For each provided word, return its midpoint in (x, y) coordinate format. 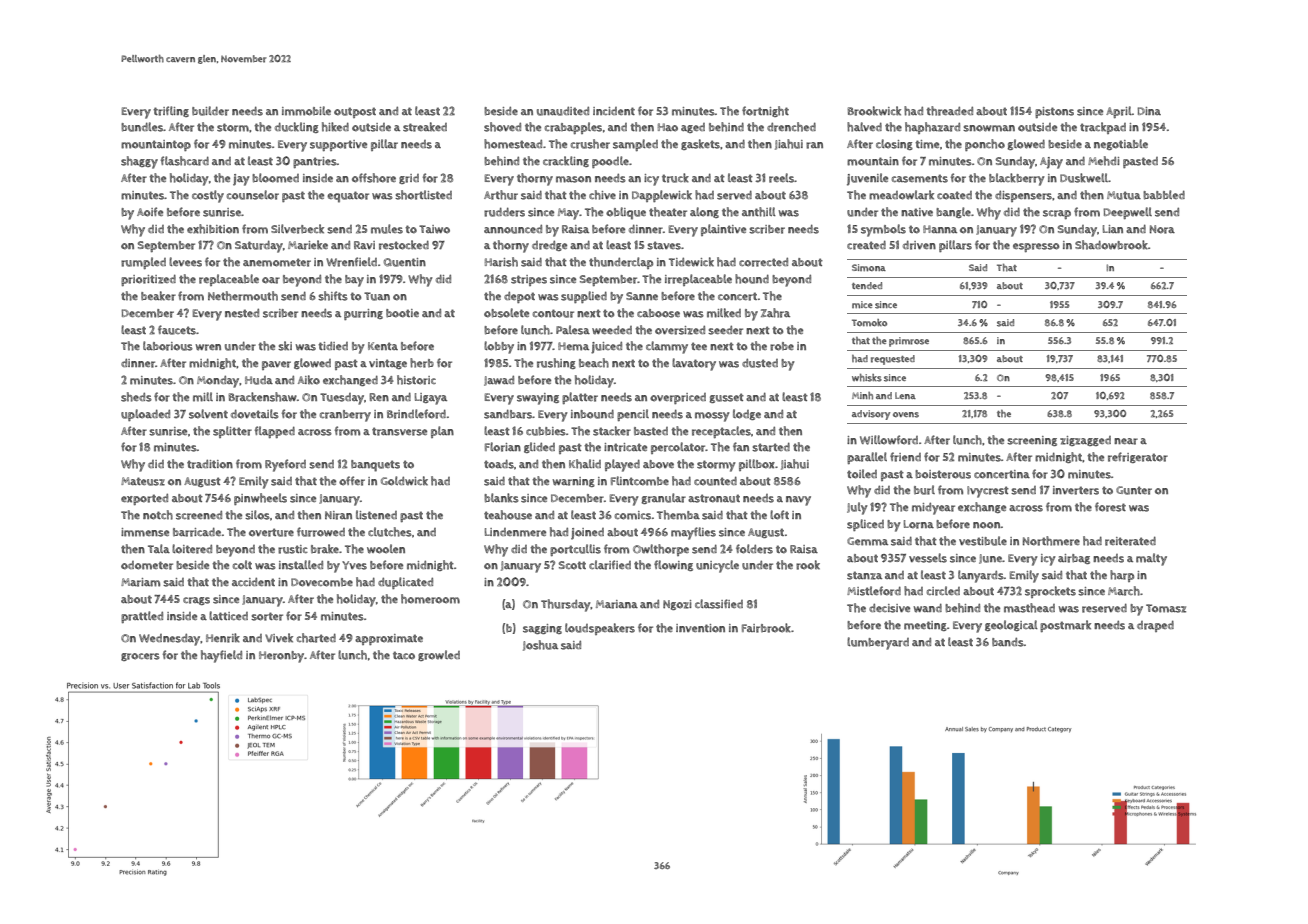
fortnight (765, 111)
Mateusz (143, 481)
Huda (259, 380)
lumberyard (878, 643)
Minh (862, 396)
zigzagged (1085, 441)
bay (354, 281)
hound (752, 279)
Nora (1162, 229)
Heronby (281, 657)
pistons (1054, 112)
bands (1008, 642)
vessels (928, 558)
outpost (355, 112)
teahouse (508, 515)
